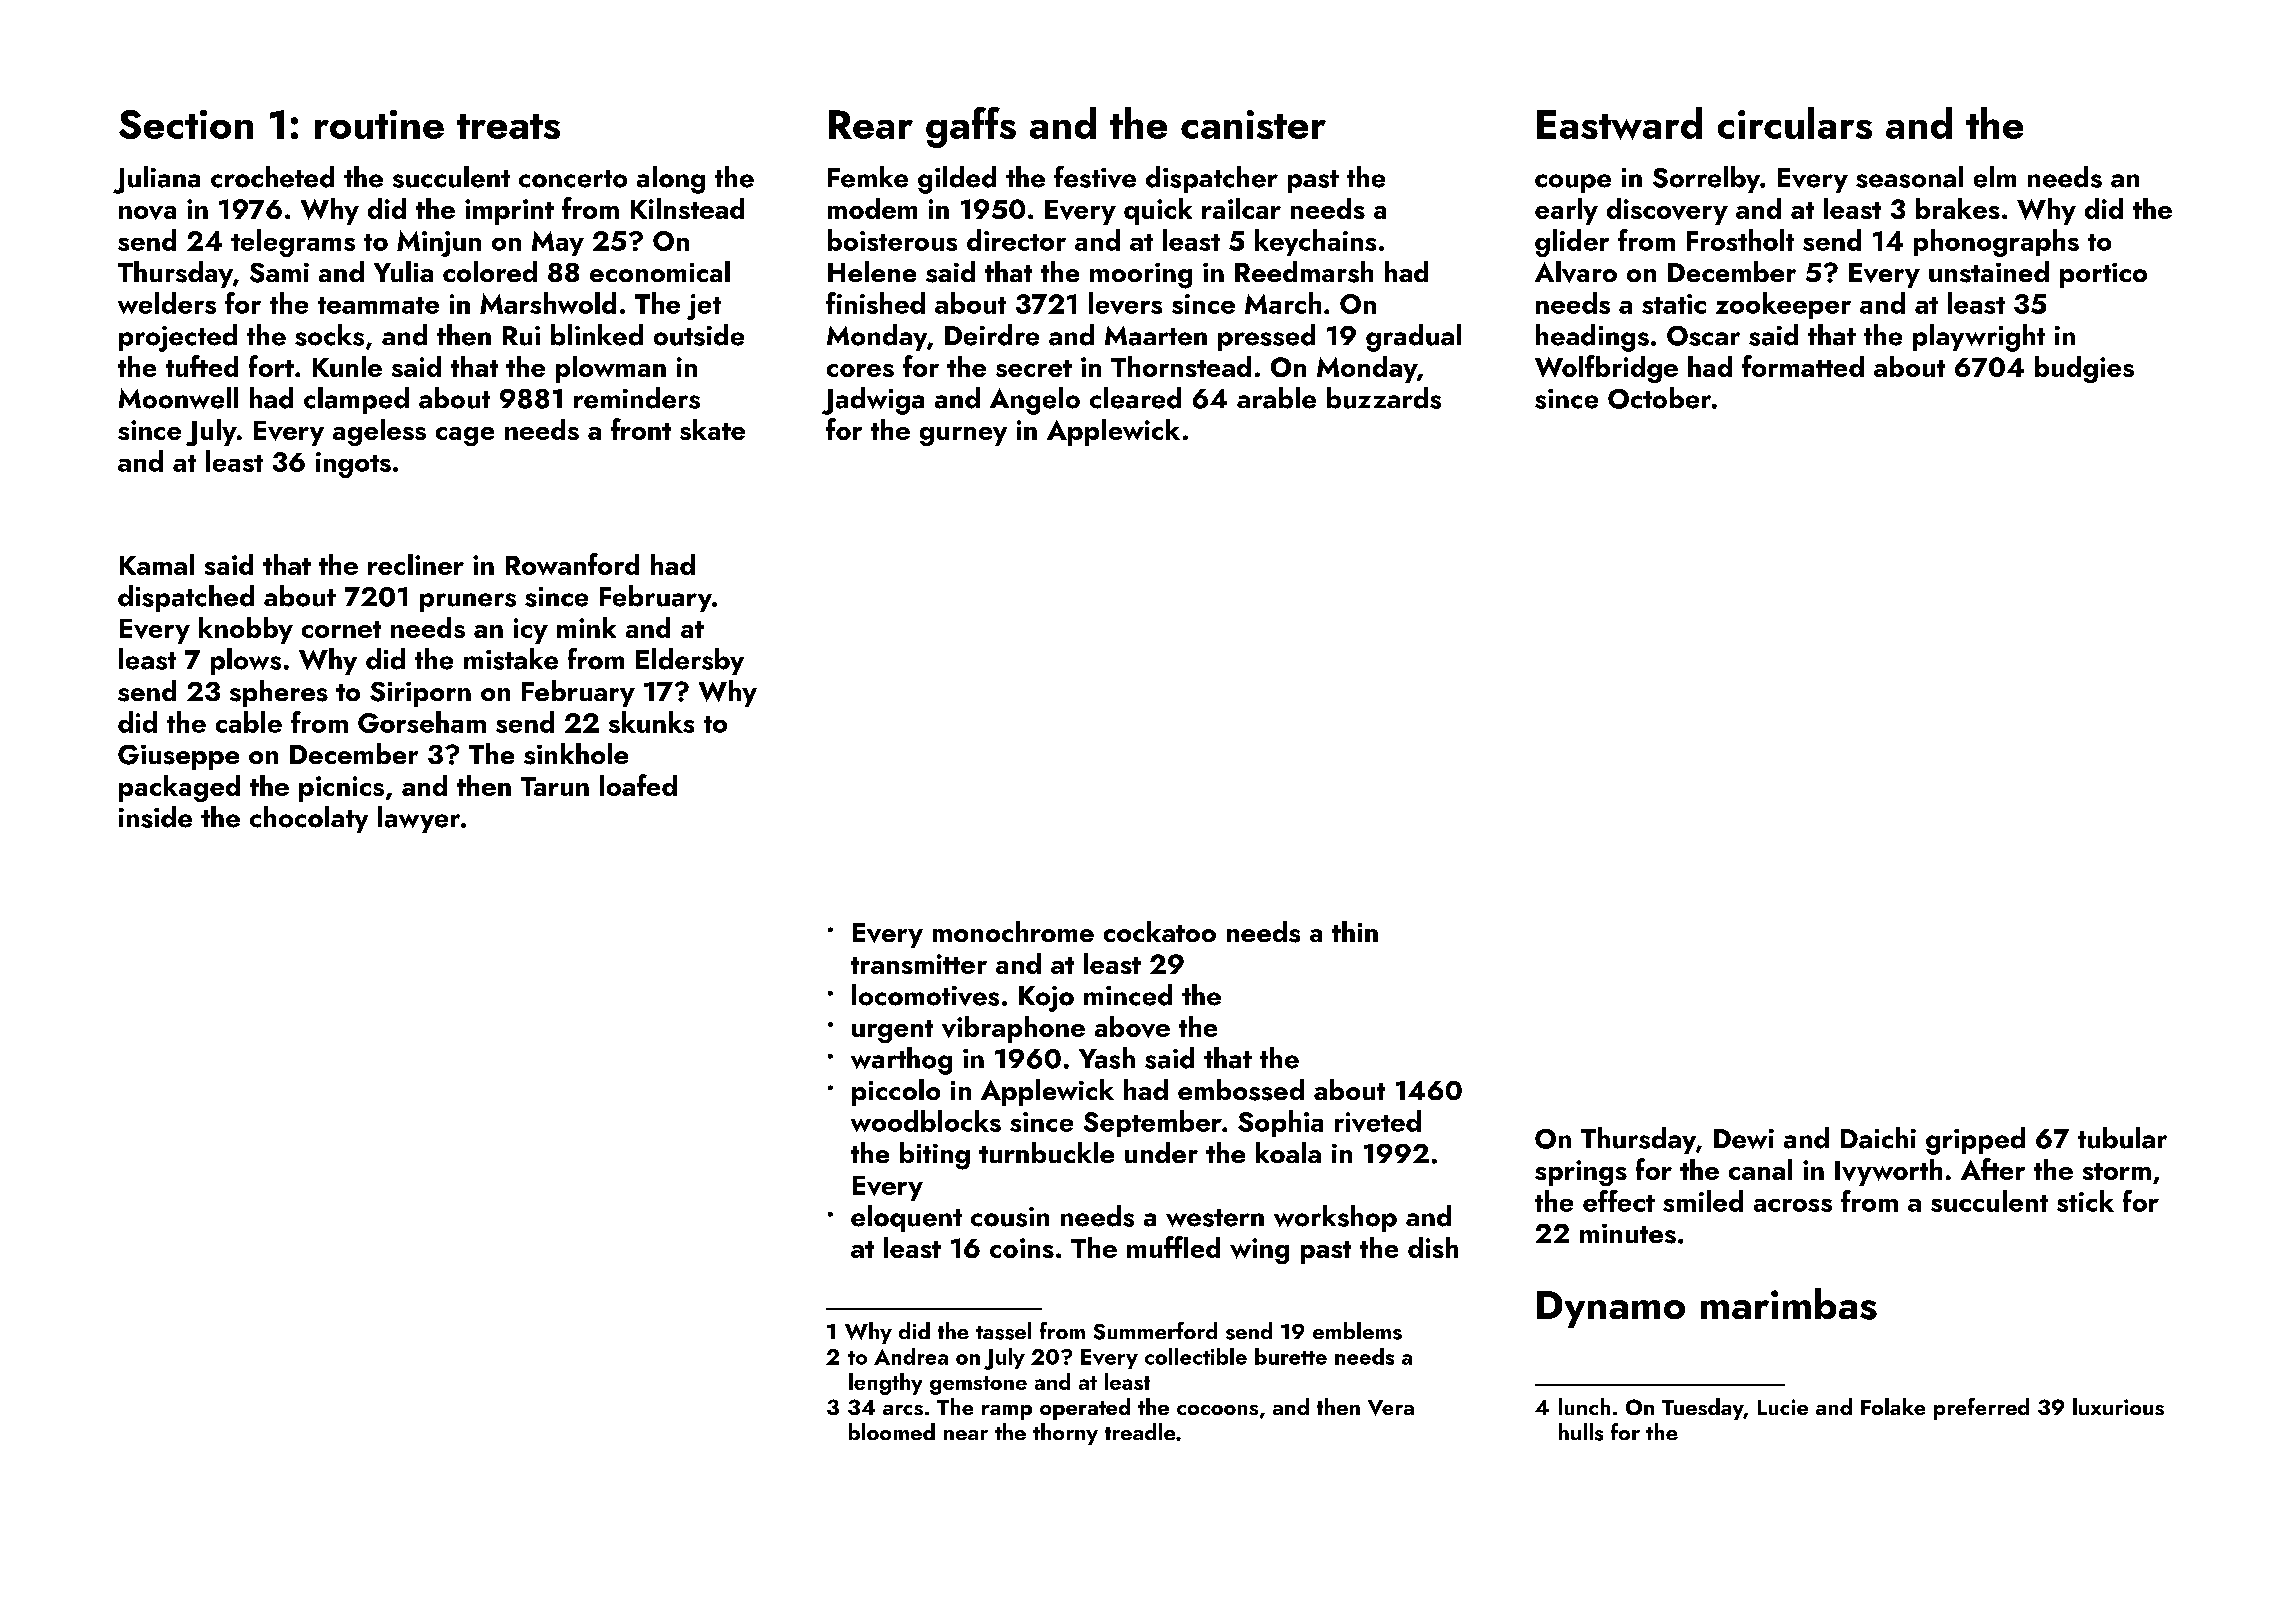 The image size is (2292, 1620). What do you see at coordinates (1795, 123) in the screenshot?
I see `circulars` at bounding box center [1795, 123].
